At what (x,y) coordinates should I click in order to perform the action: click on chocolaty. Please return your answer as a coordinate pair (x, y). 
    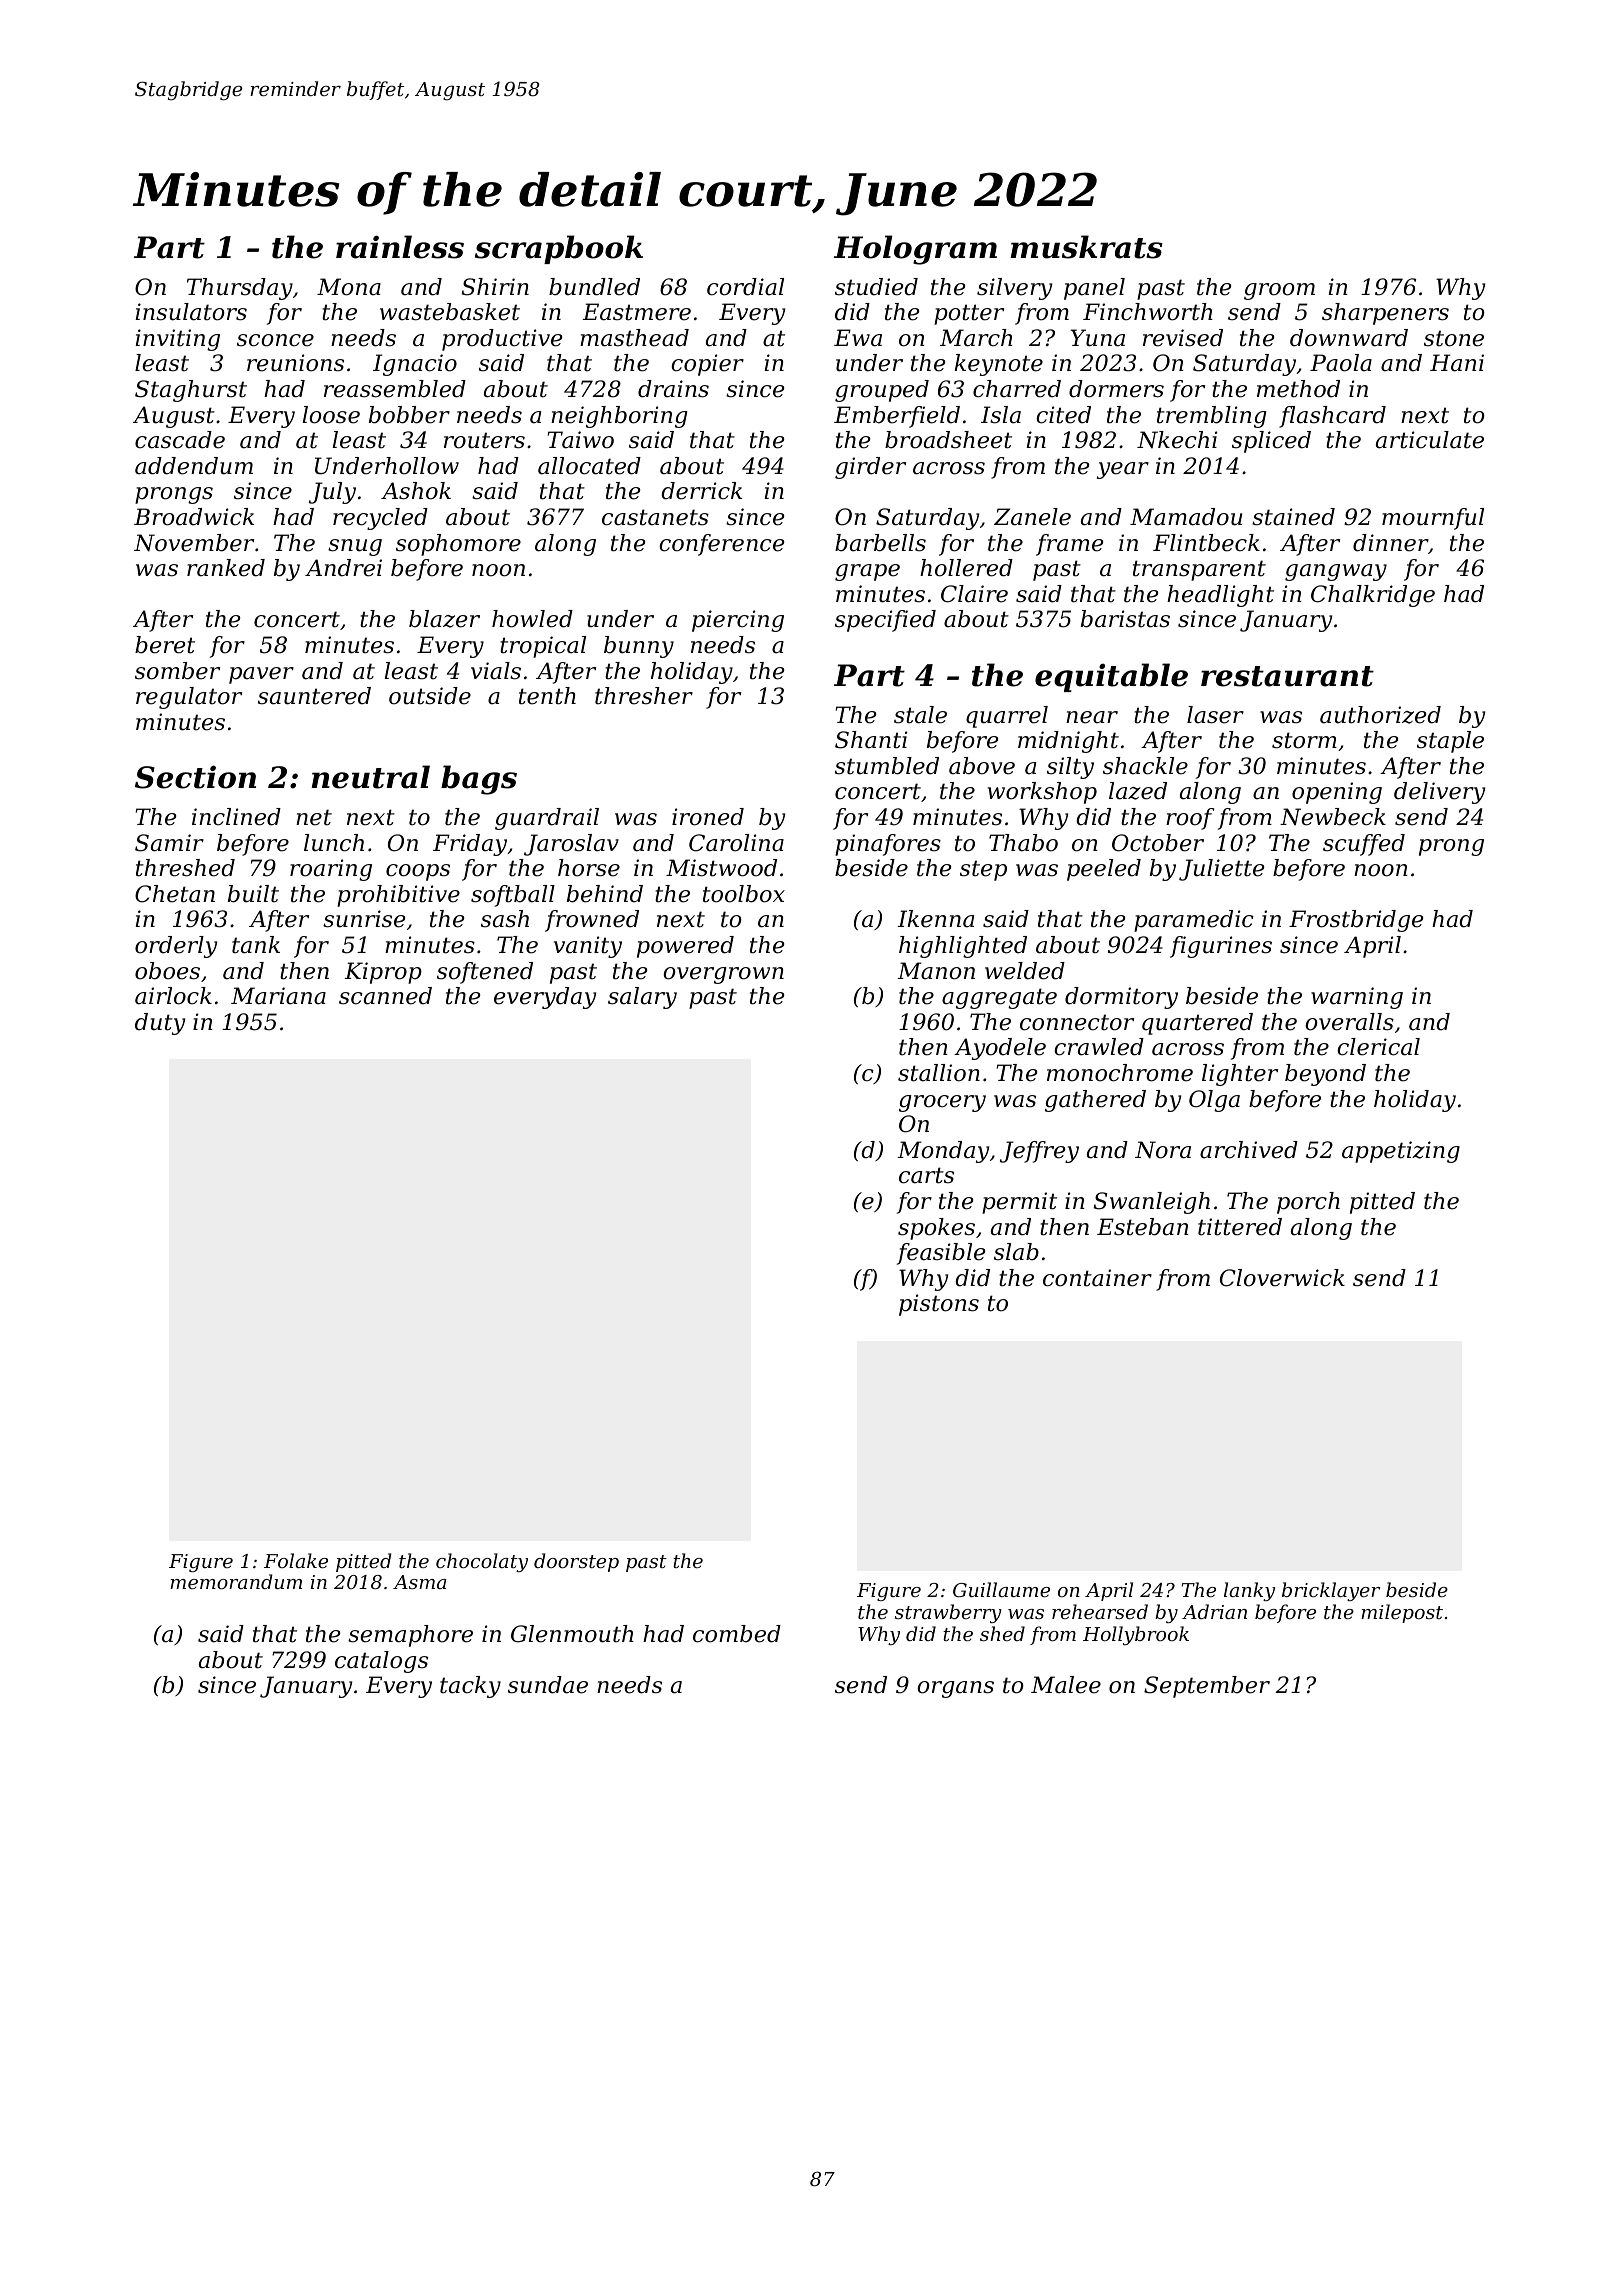
    Looking at the image, I should click on (482, 1562).
